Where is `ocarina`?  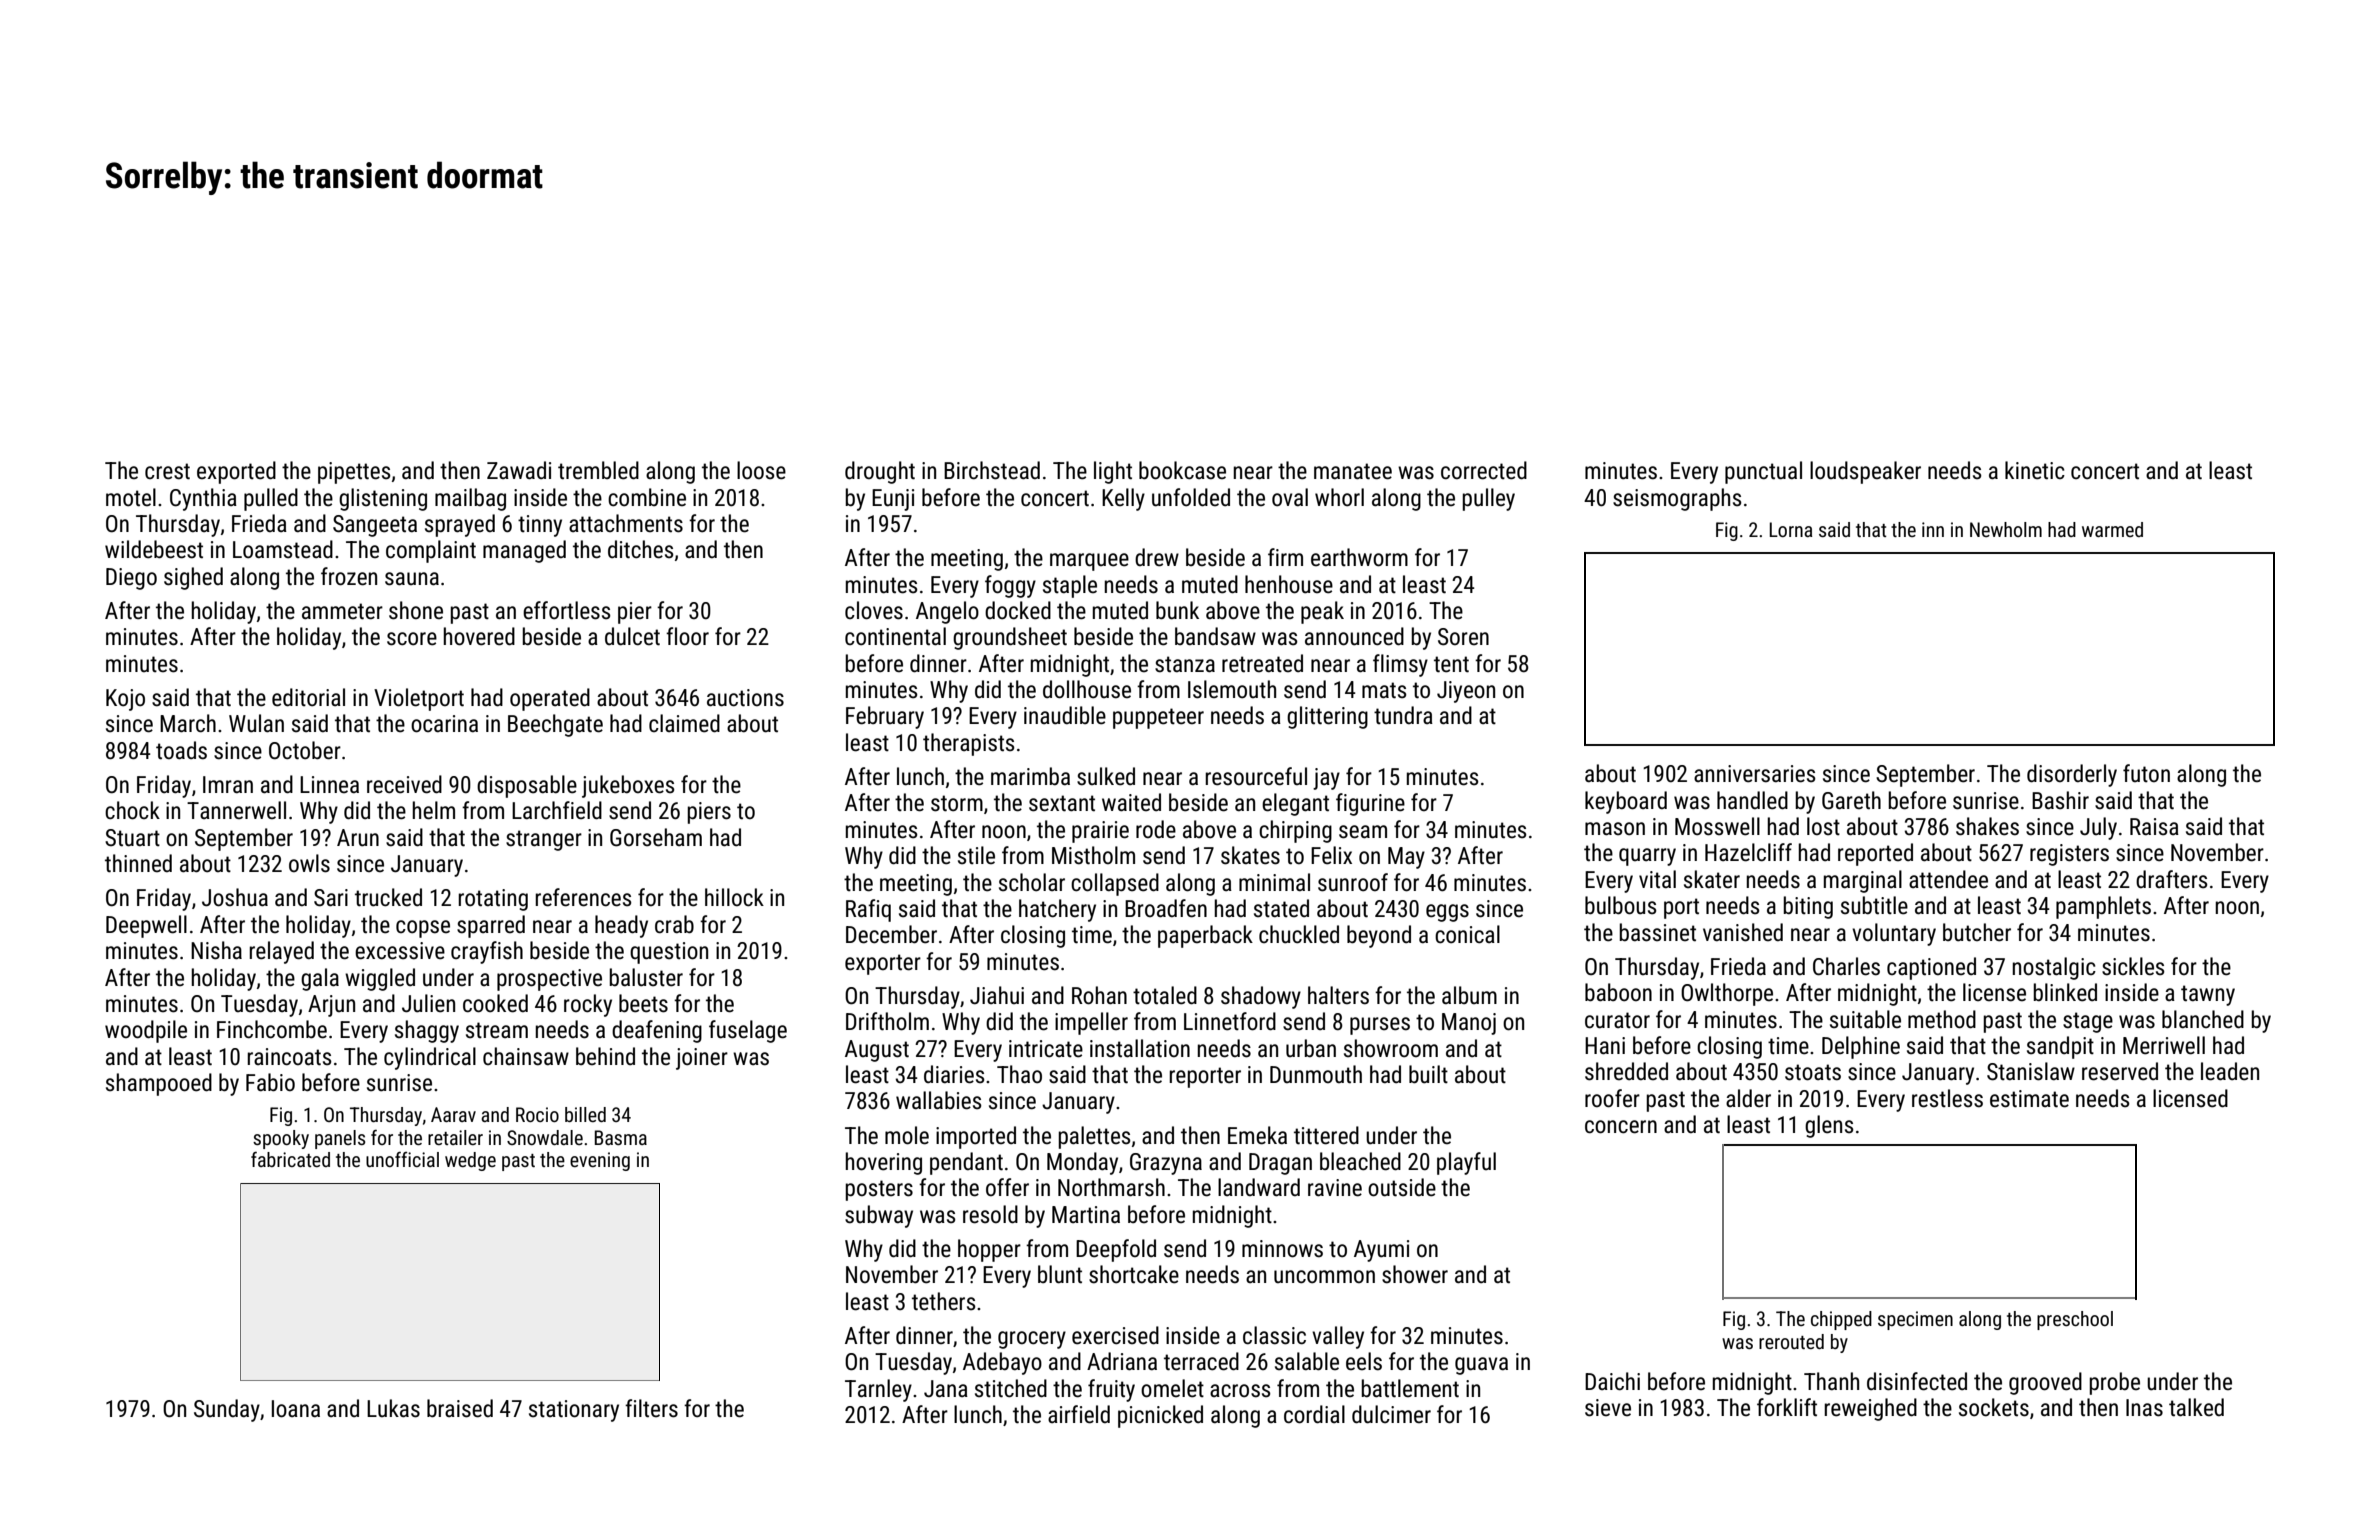 ocarina is located at coordinates (444, 724).
